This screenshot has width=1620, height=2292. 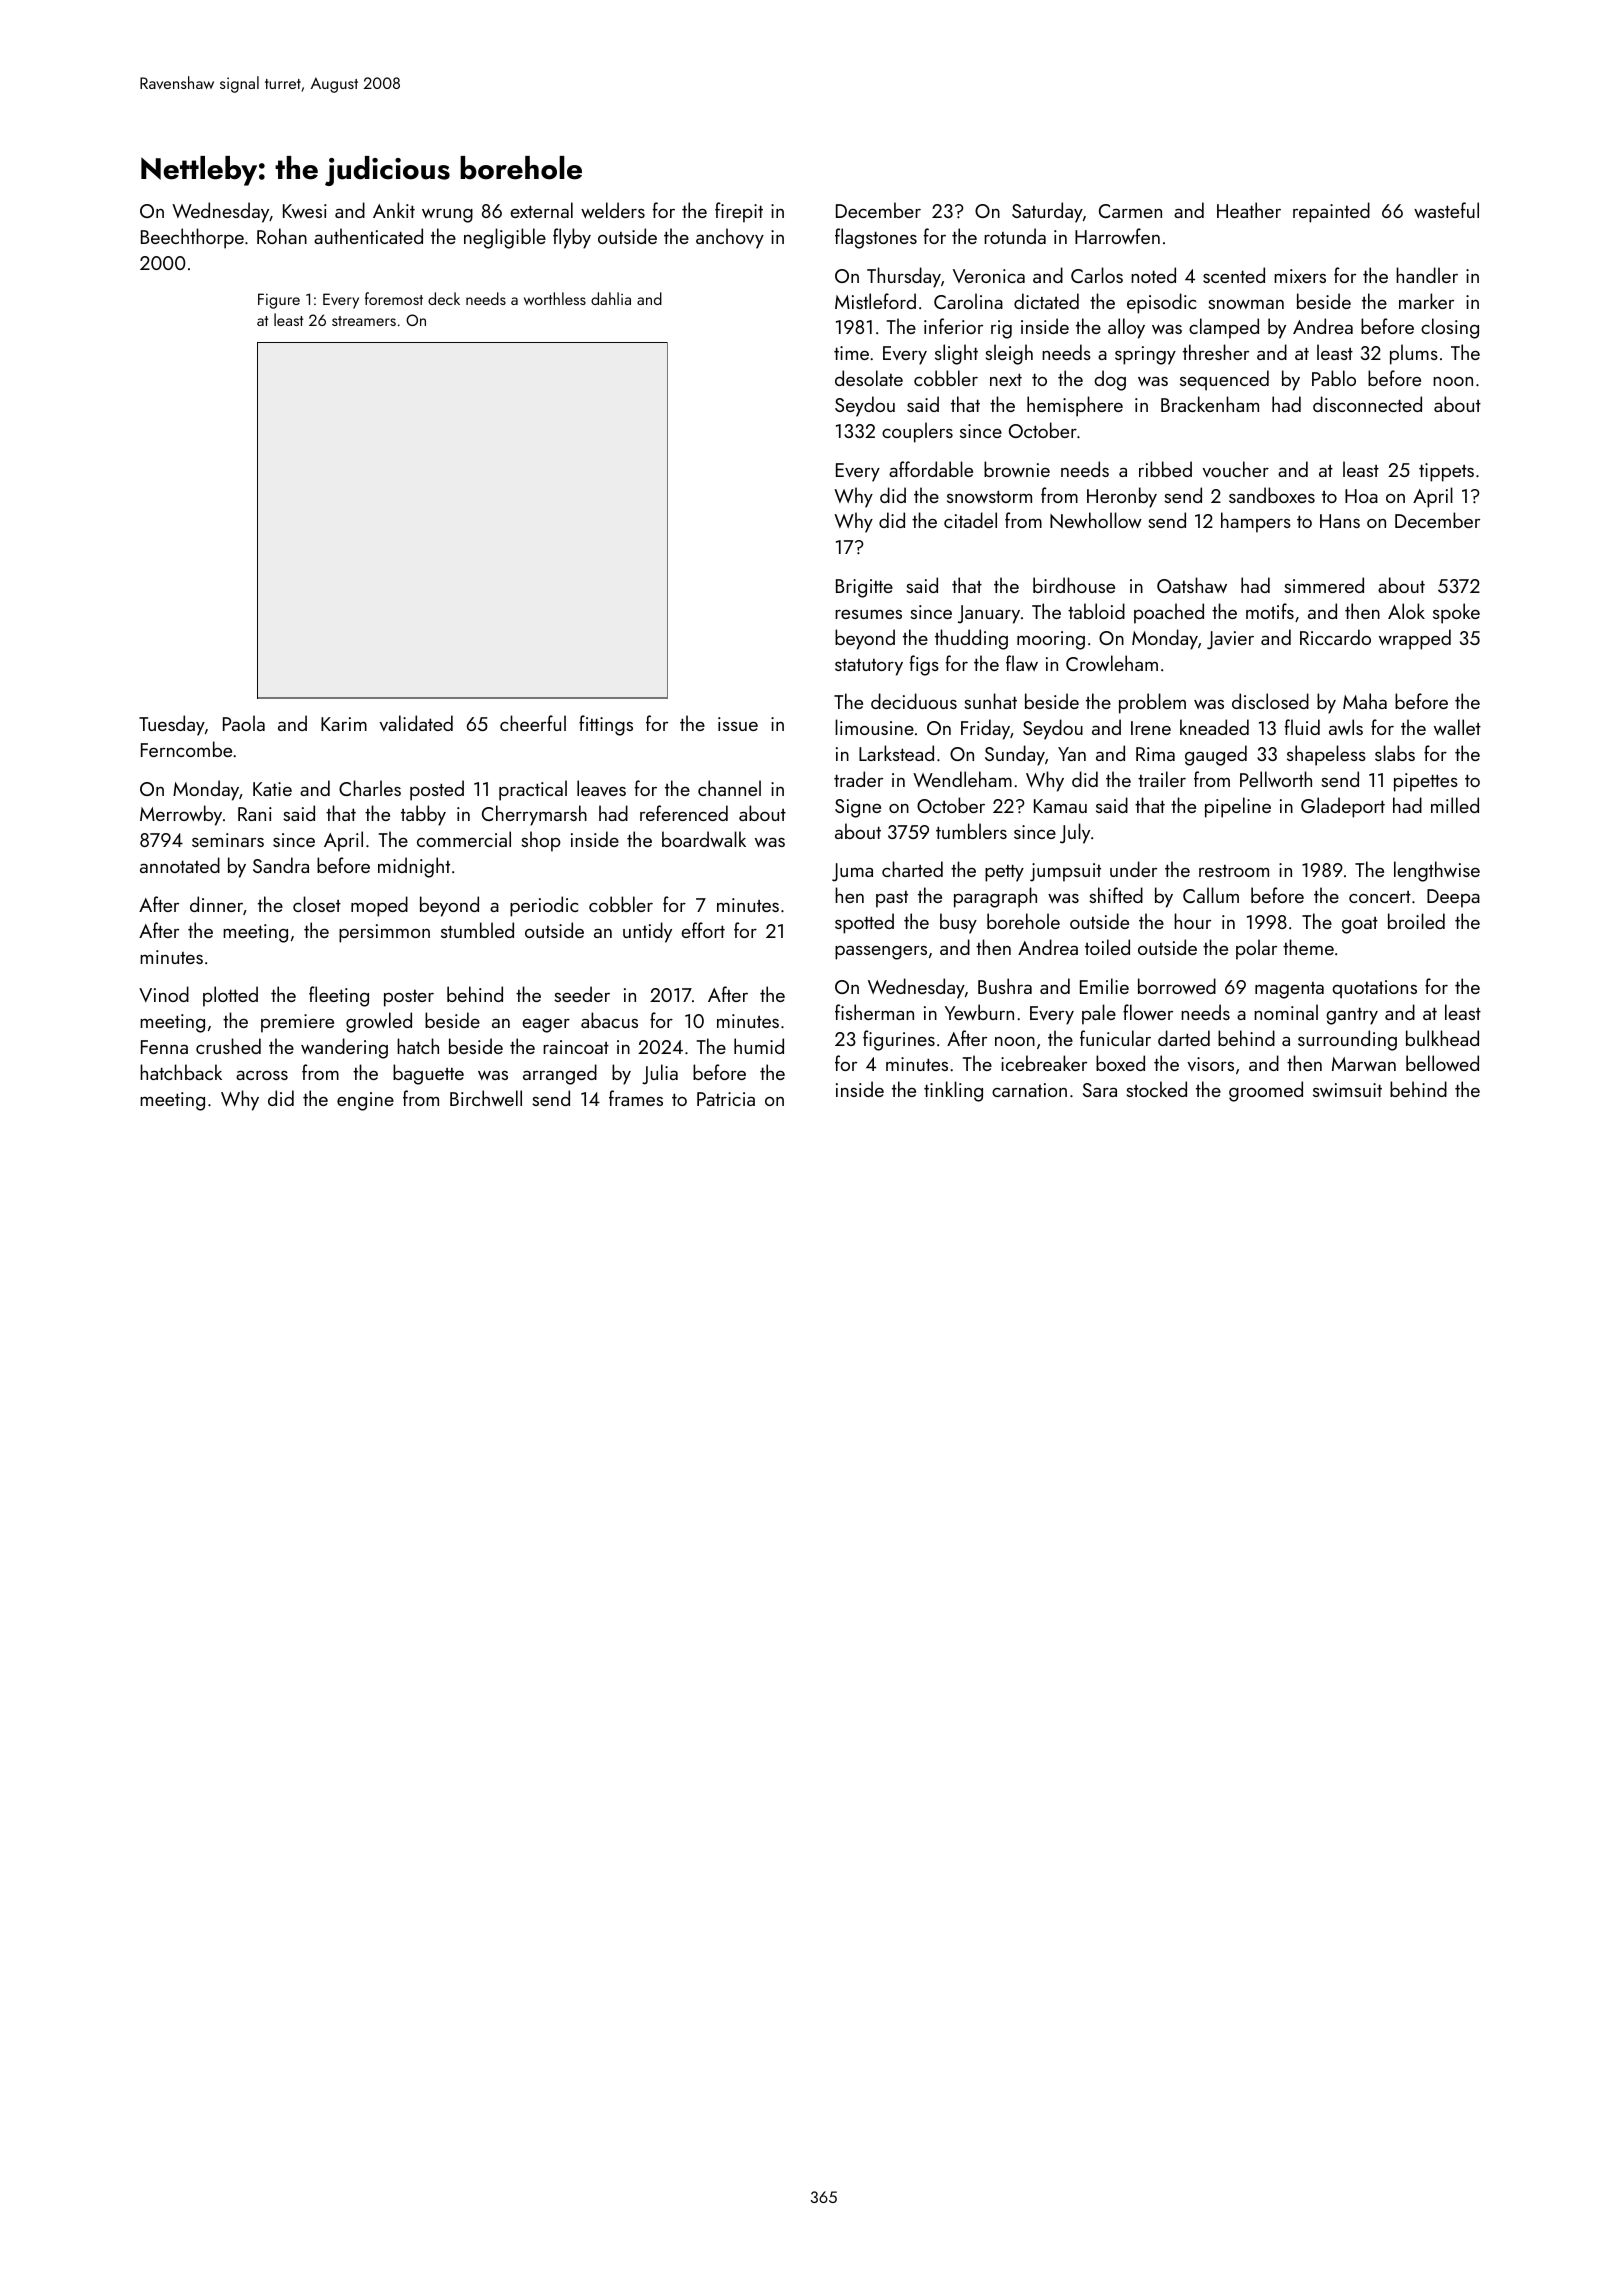 What do you see at coordinates (1266, 1091) in the screenshot?
I see `groomed` at bounding box center [1266, 1091].
